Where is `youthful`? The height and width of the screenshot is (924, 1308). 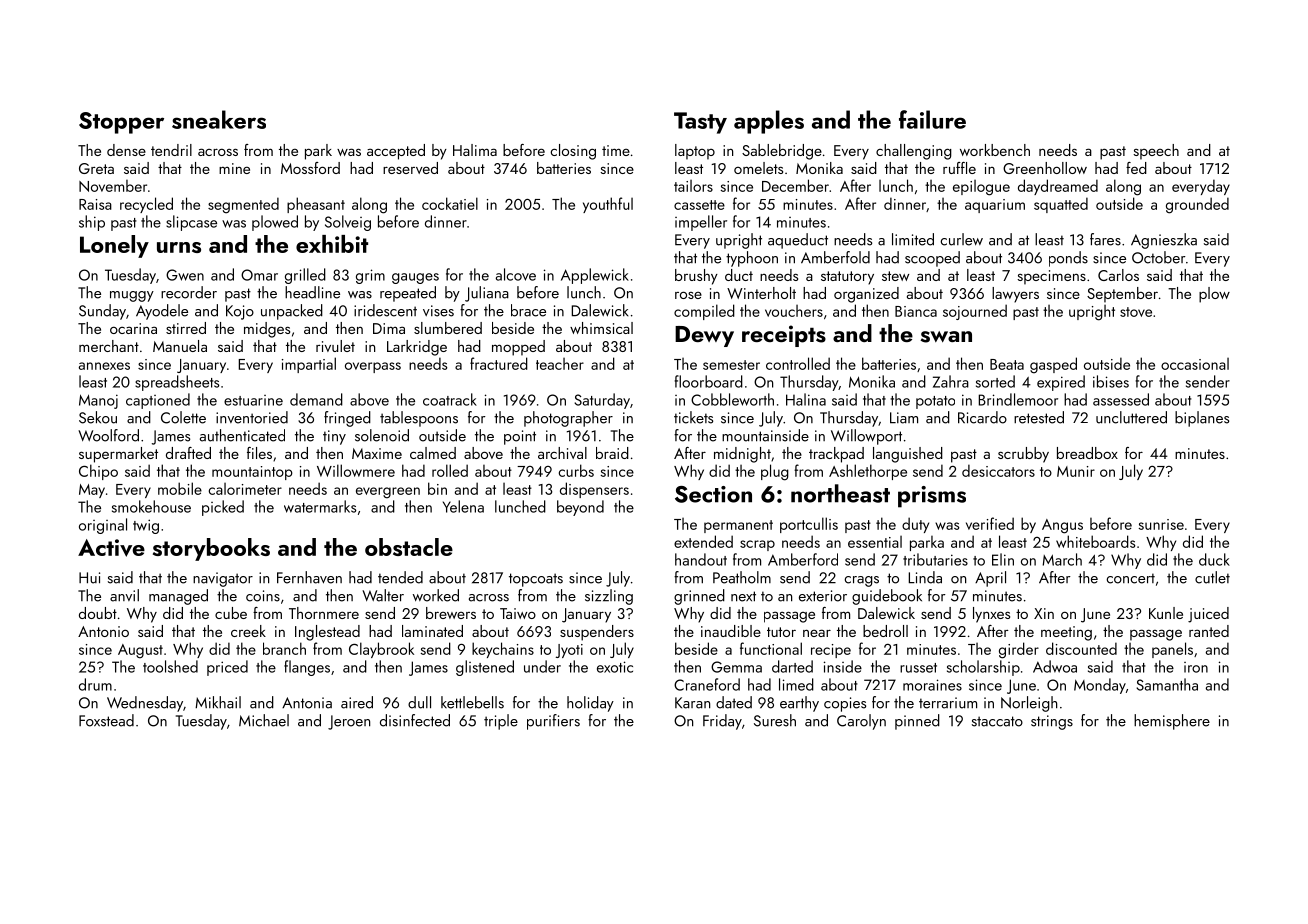 youthful is located at coordinates (608, 205).
